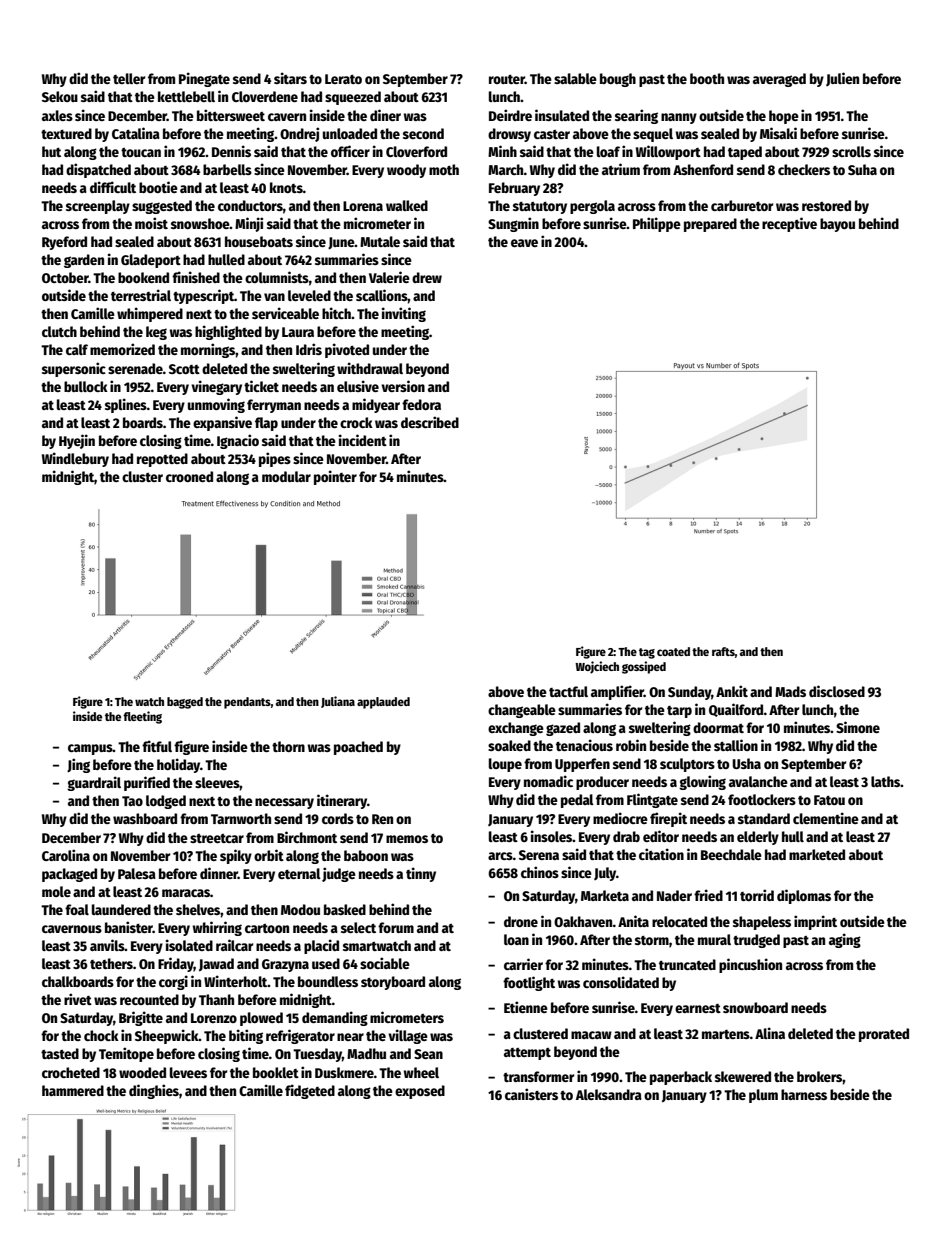 The height and width of the screenshot is (1233, 952). Describe the element at coordinates (500, 856) in the screenshot. I see `arcs` at that location.
